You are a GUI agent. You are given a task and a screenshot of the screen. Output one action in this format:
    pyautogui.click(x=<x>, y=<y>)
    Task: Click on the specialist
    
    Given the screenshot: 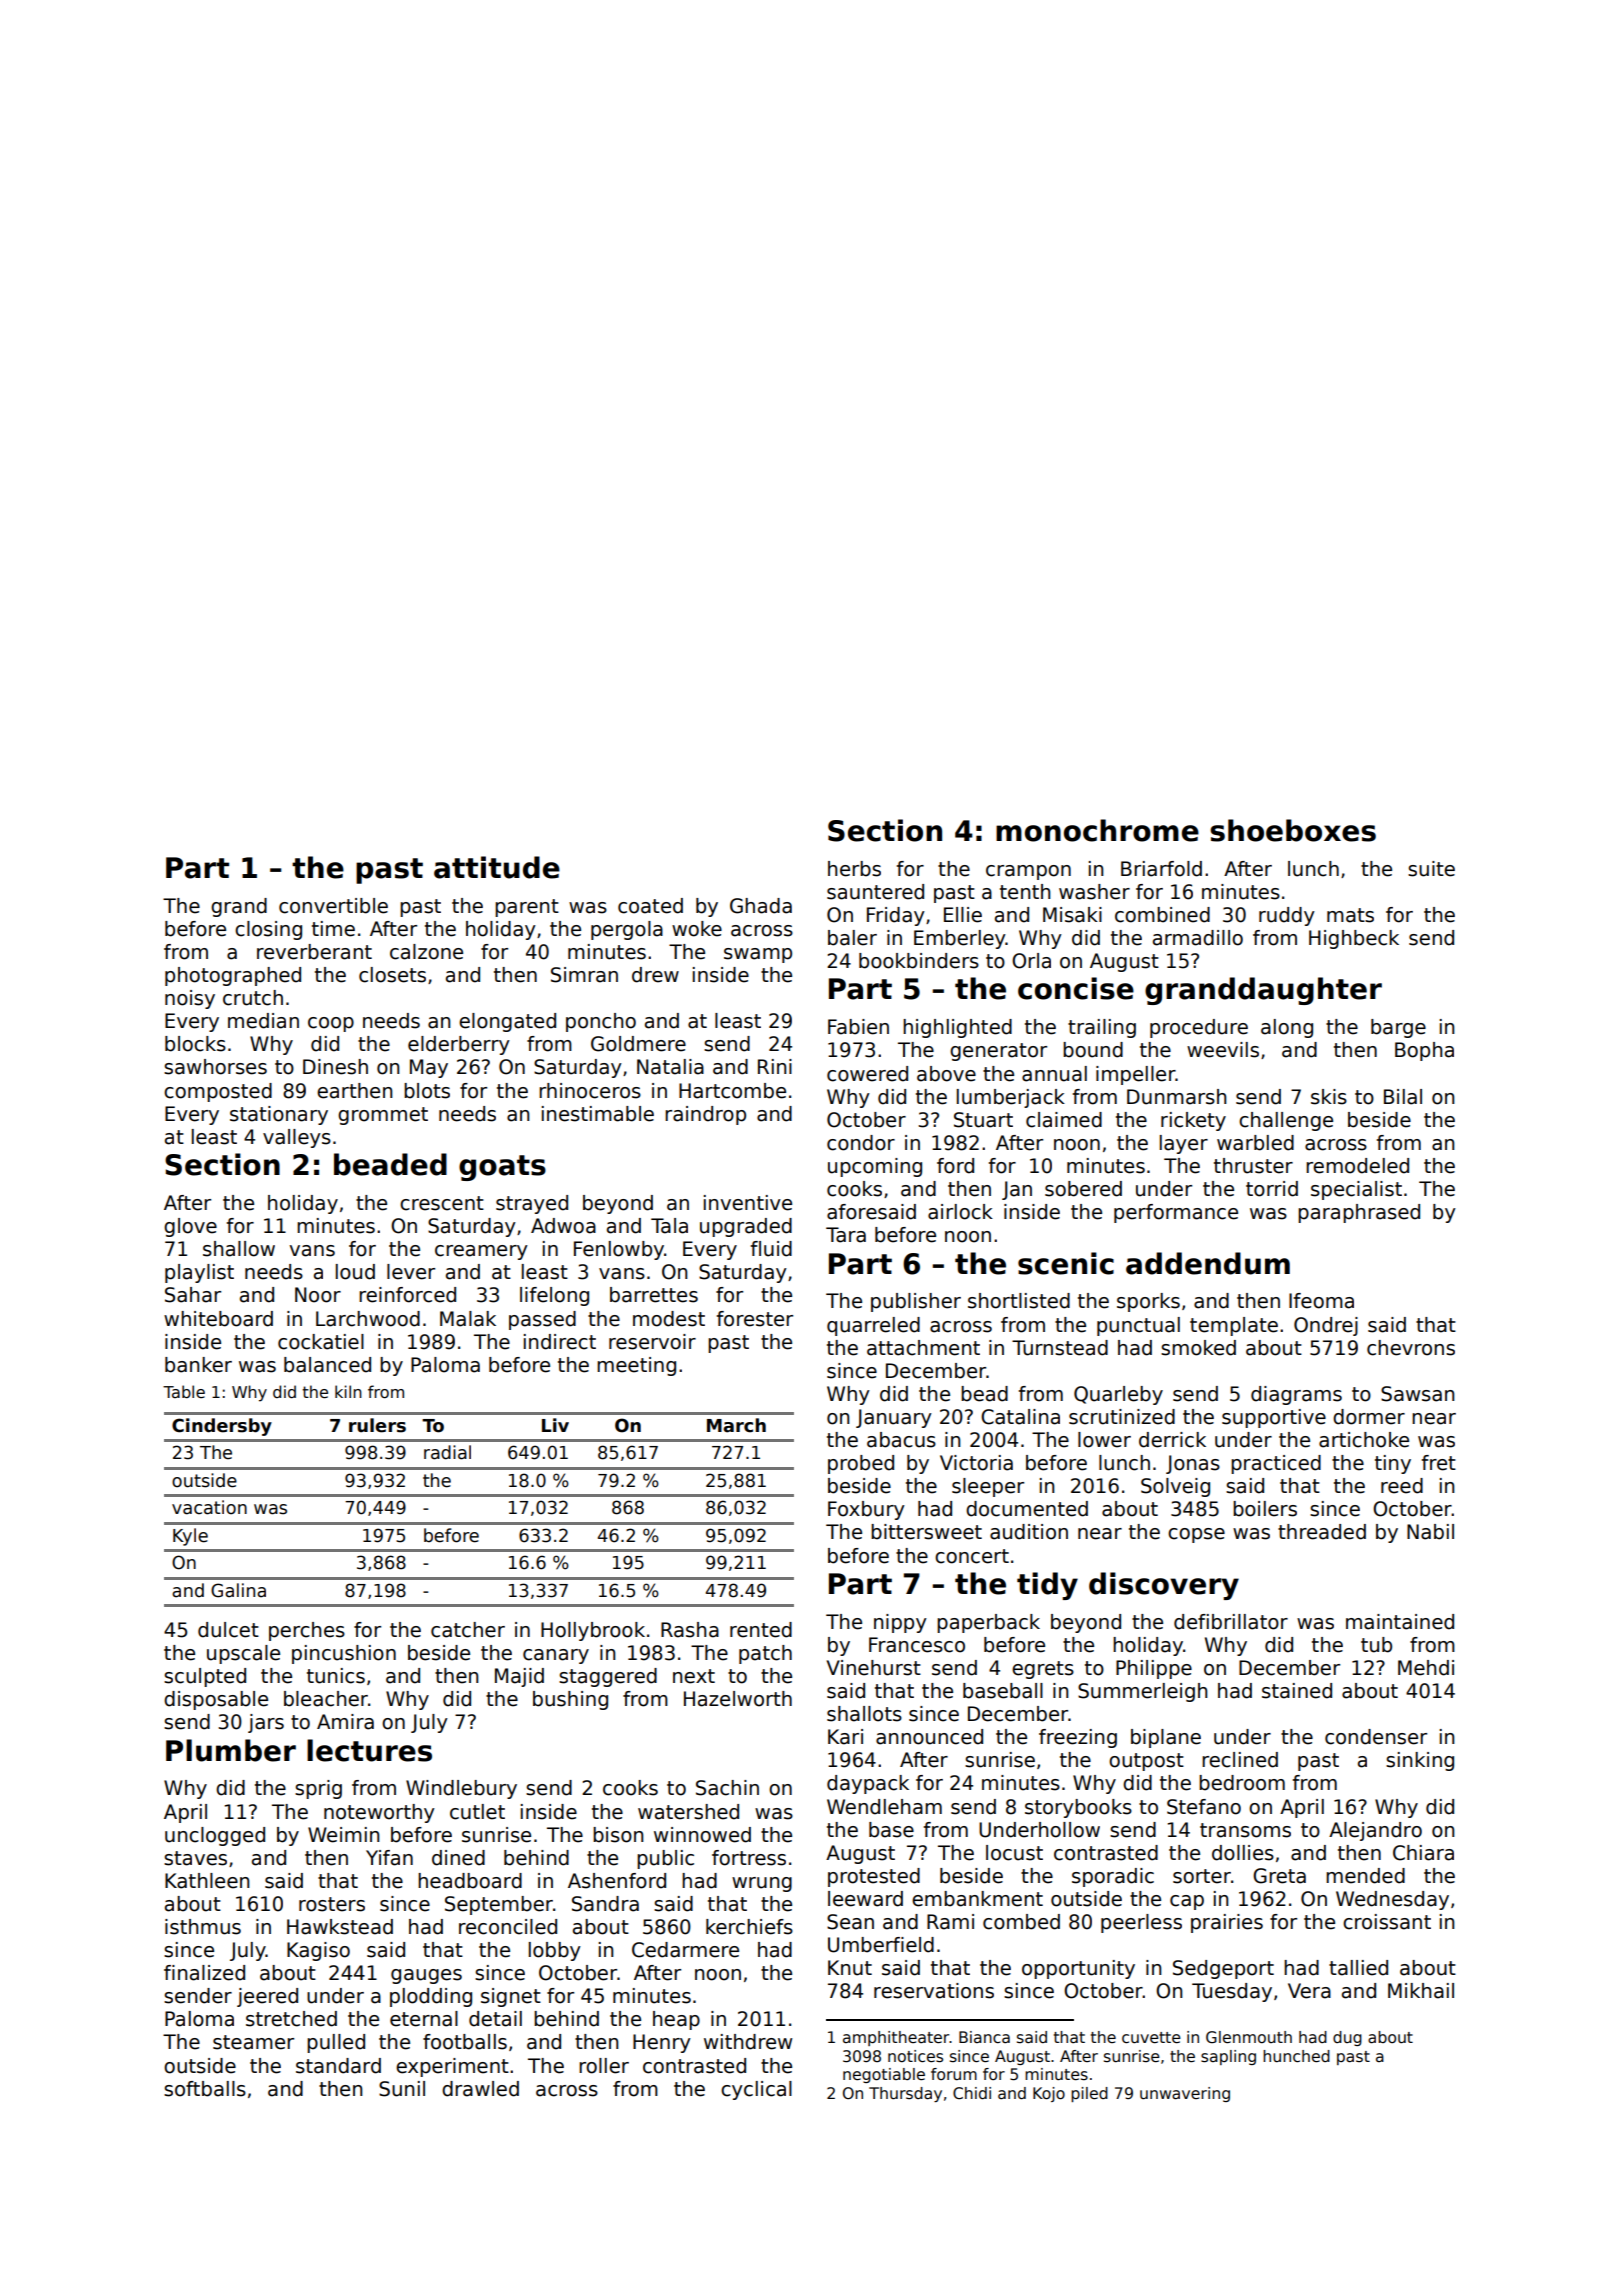 What is the action you would take?
    pyautogui.click(x=1356, y=1190)
